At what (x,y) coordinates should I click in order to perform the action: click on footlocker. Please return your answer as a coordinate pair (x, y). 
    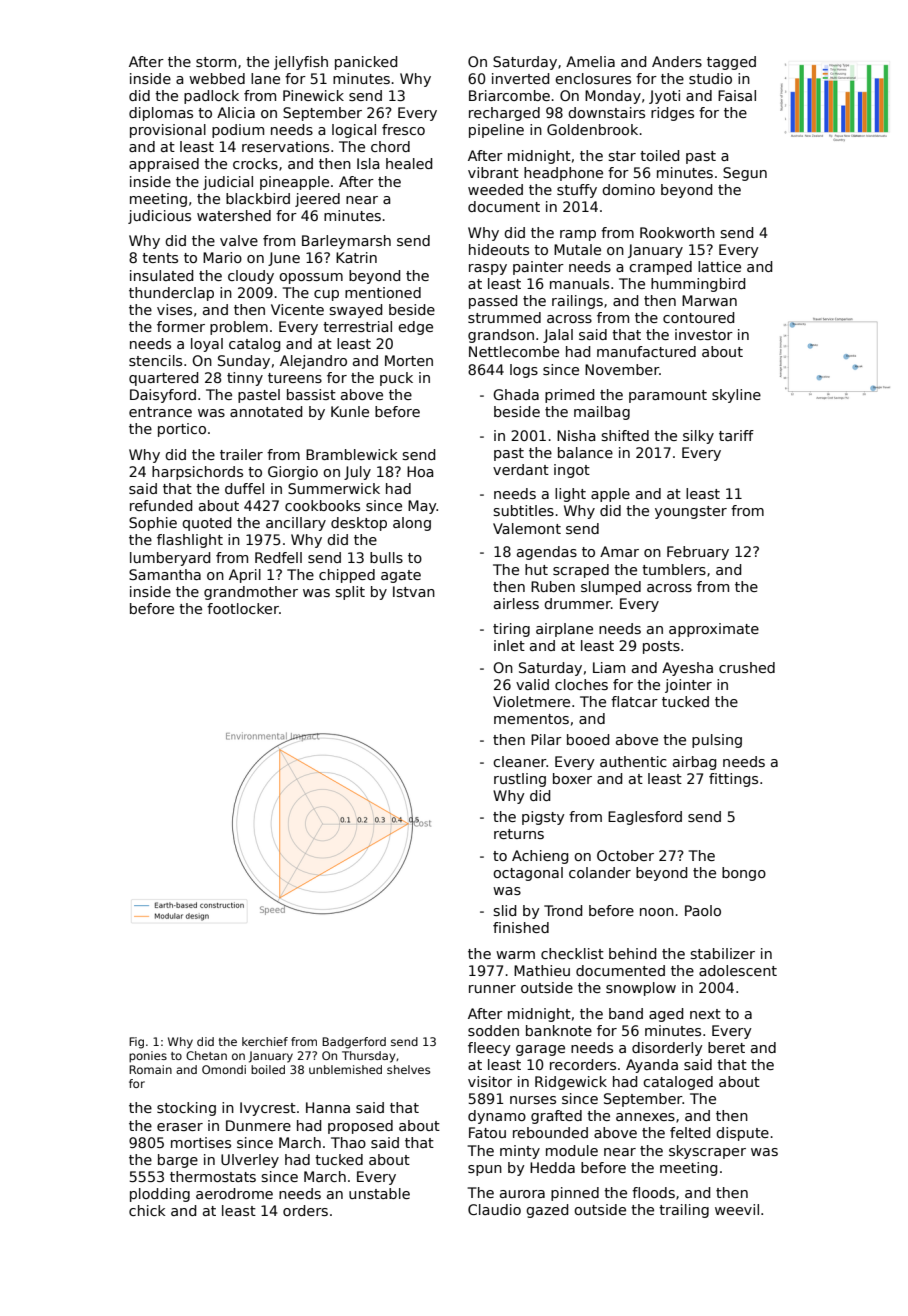
    Looking at the image, I should click on (243, 608).
